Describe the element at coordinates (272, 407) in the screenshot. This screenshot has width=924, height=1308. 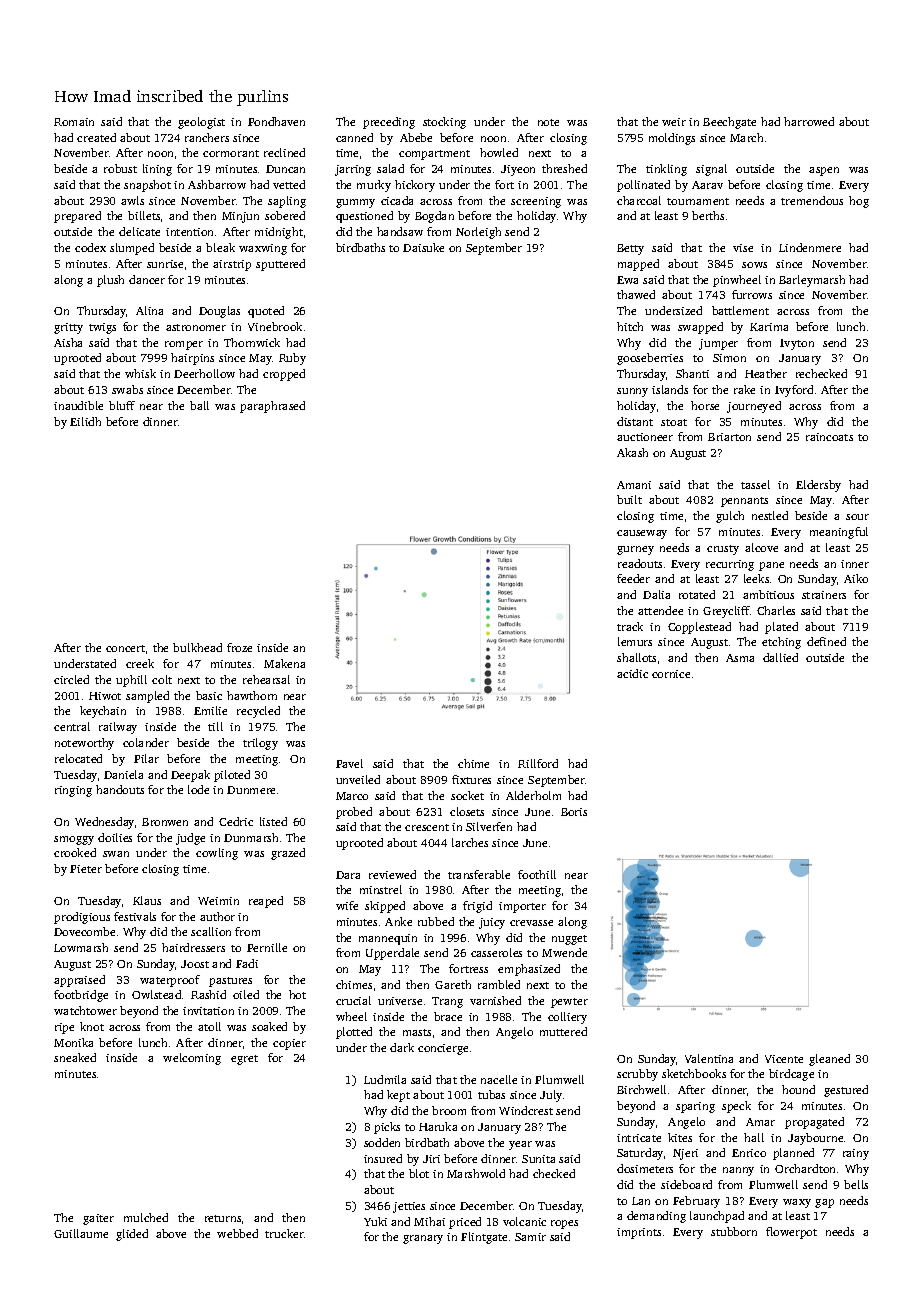
I see `paraphrased` at that location.
